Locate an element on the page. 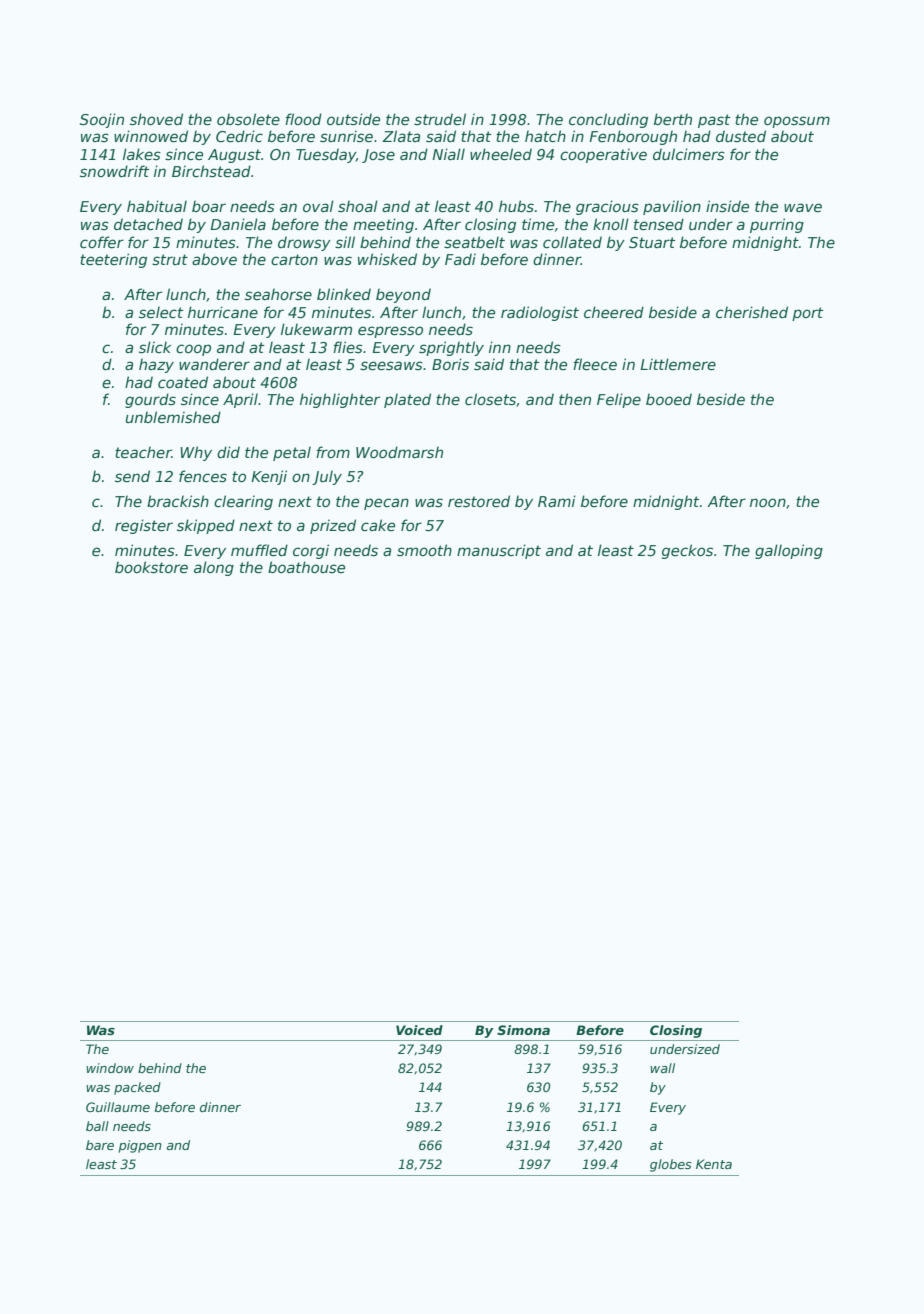 Image resolution: width=924 pixels, height=1314 pixels. April is located at coordinates (240, 400).
